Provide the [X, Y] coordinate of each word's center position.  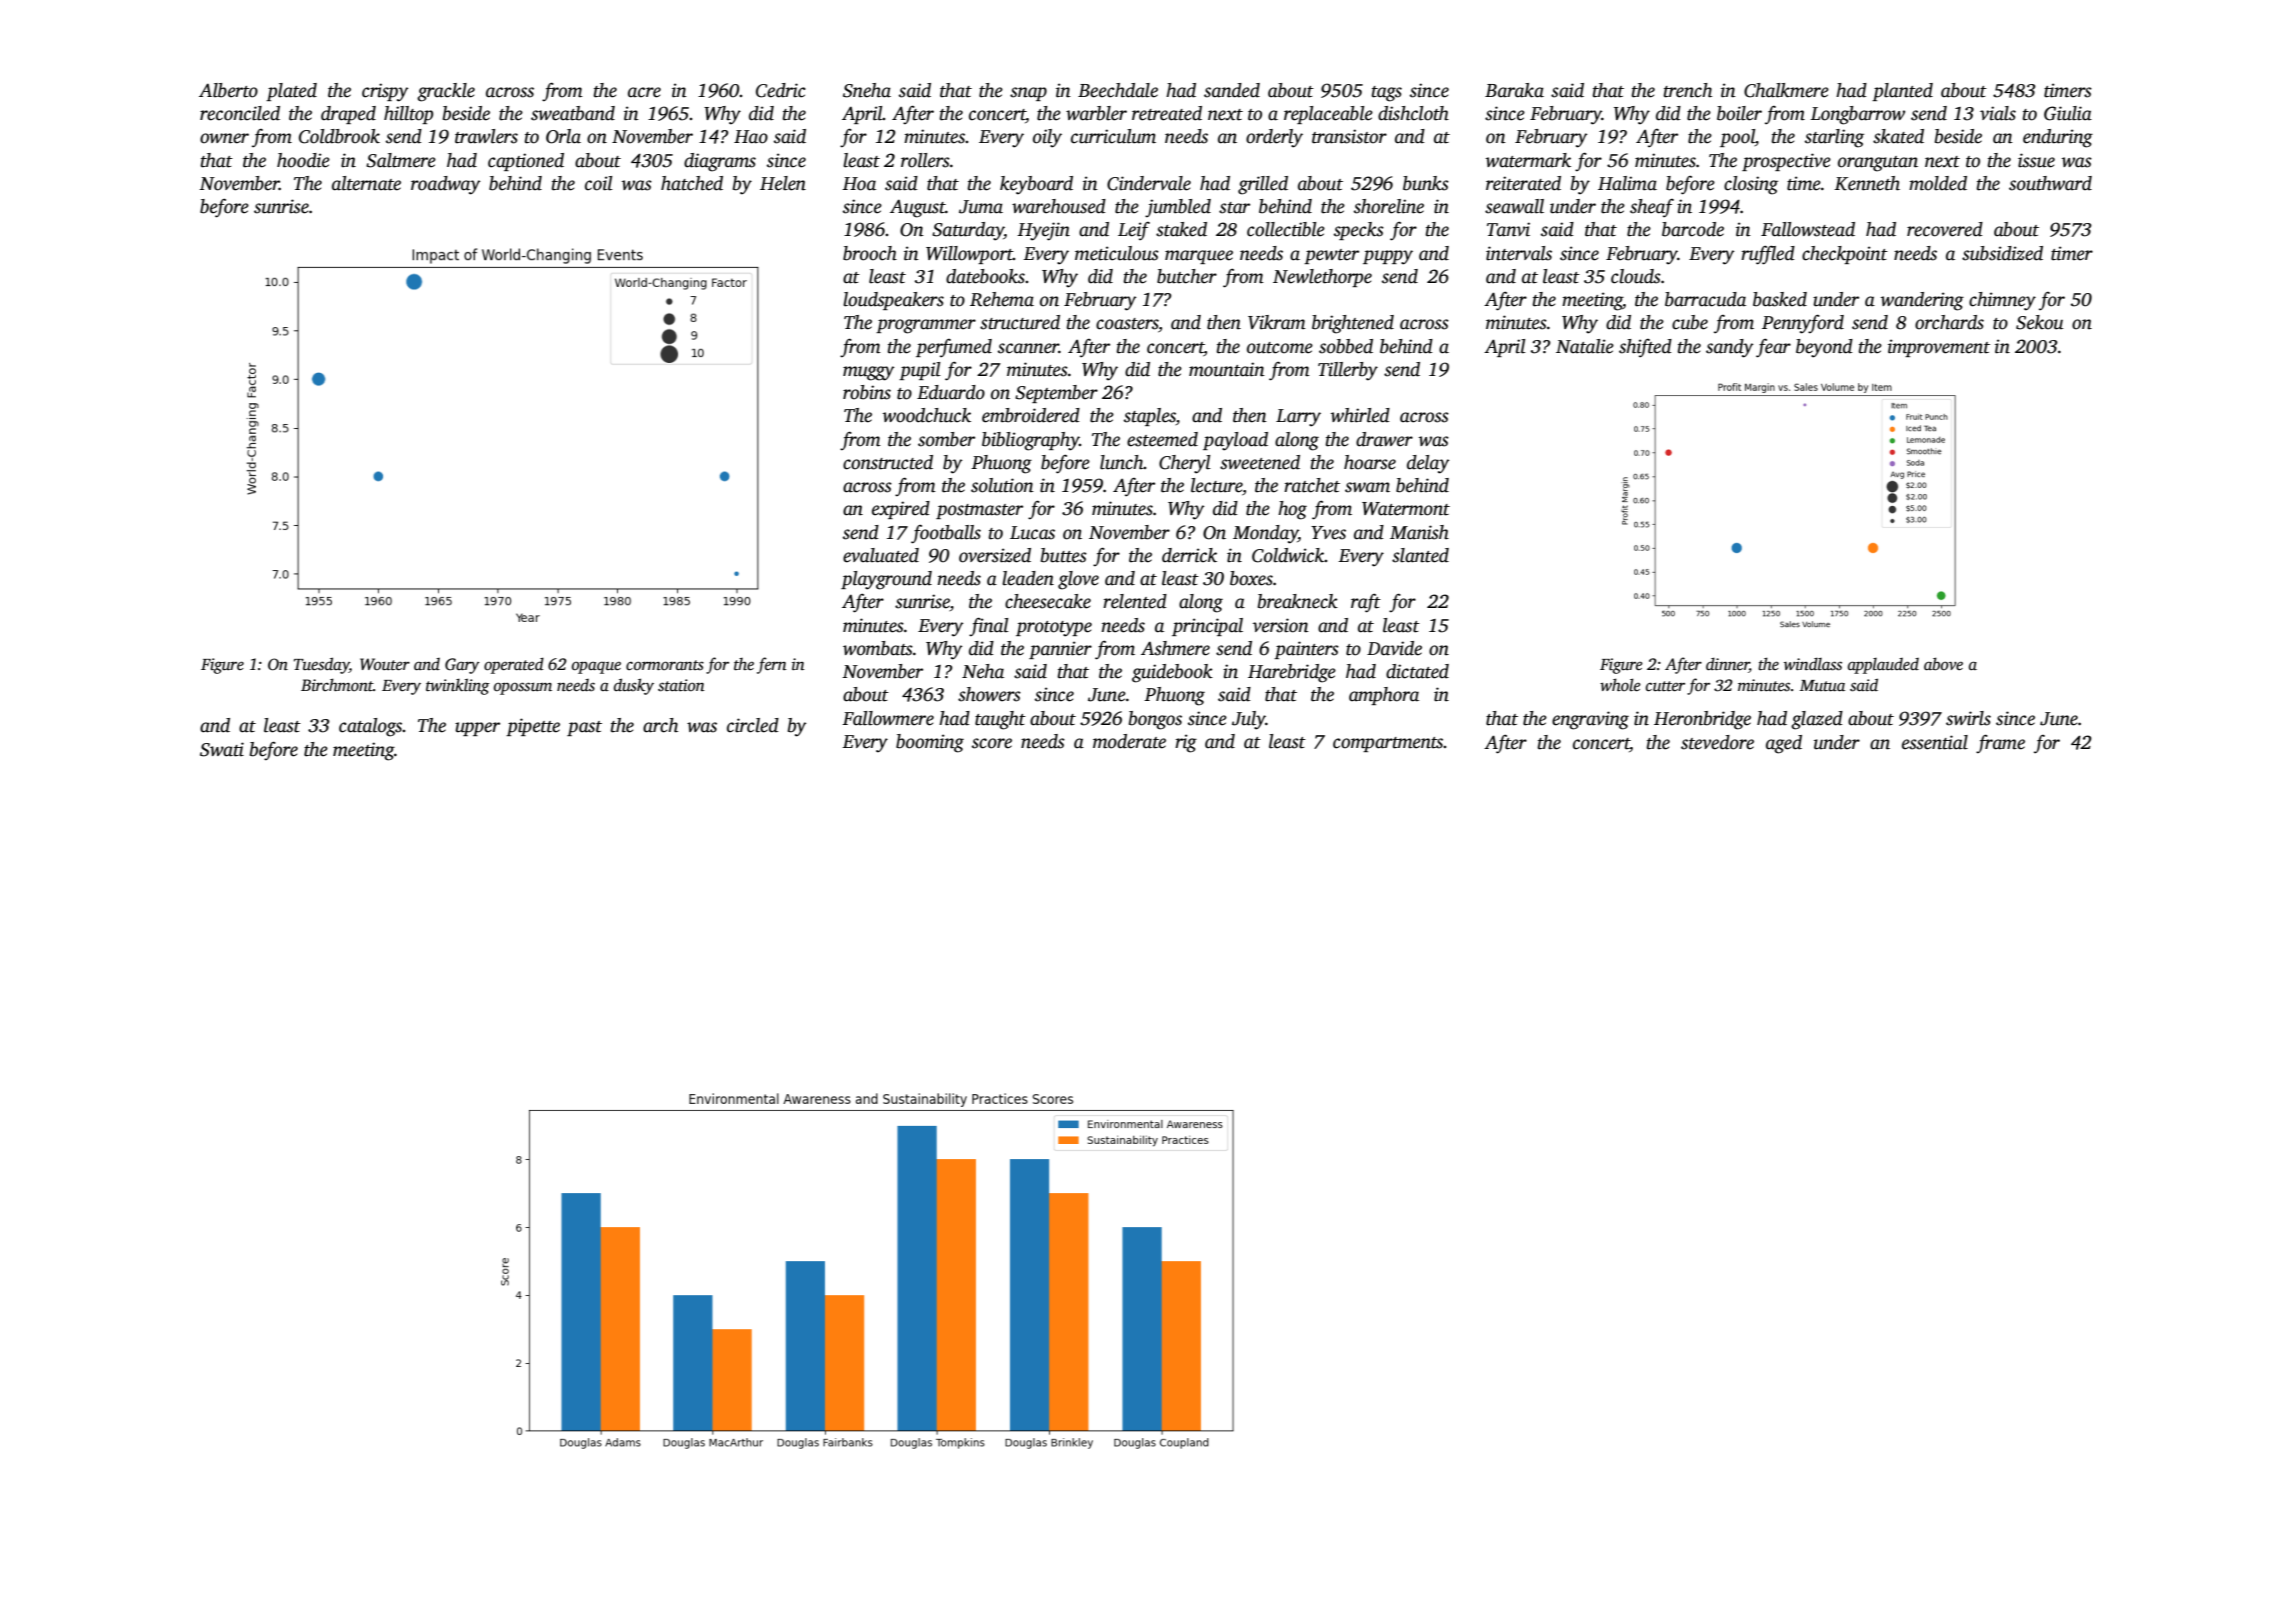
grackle [446, 92]
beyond [1824, 348]
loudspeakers [893, 301]
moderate [1129, 741]
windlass [1813, 664]
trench [1688, 90]
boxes [1251, 578]
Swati [222, 749]
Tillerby [1348, 371]
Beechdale [1118, 90]
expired [901, 510]
